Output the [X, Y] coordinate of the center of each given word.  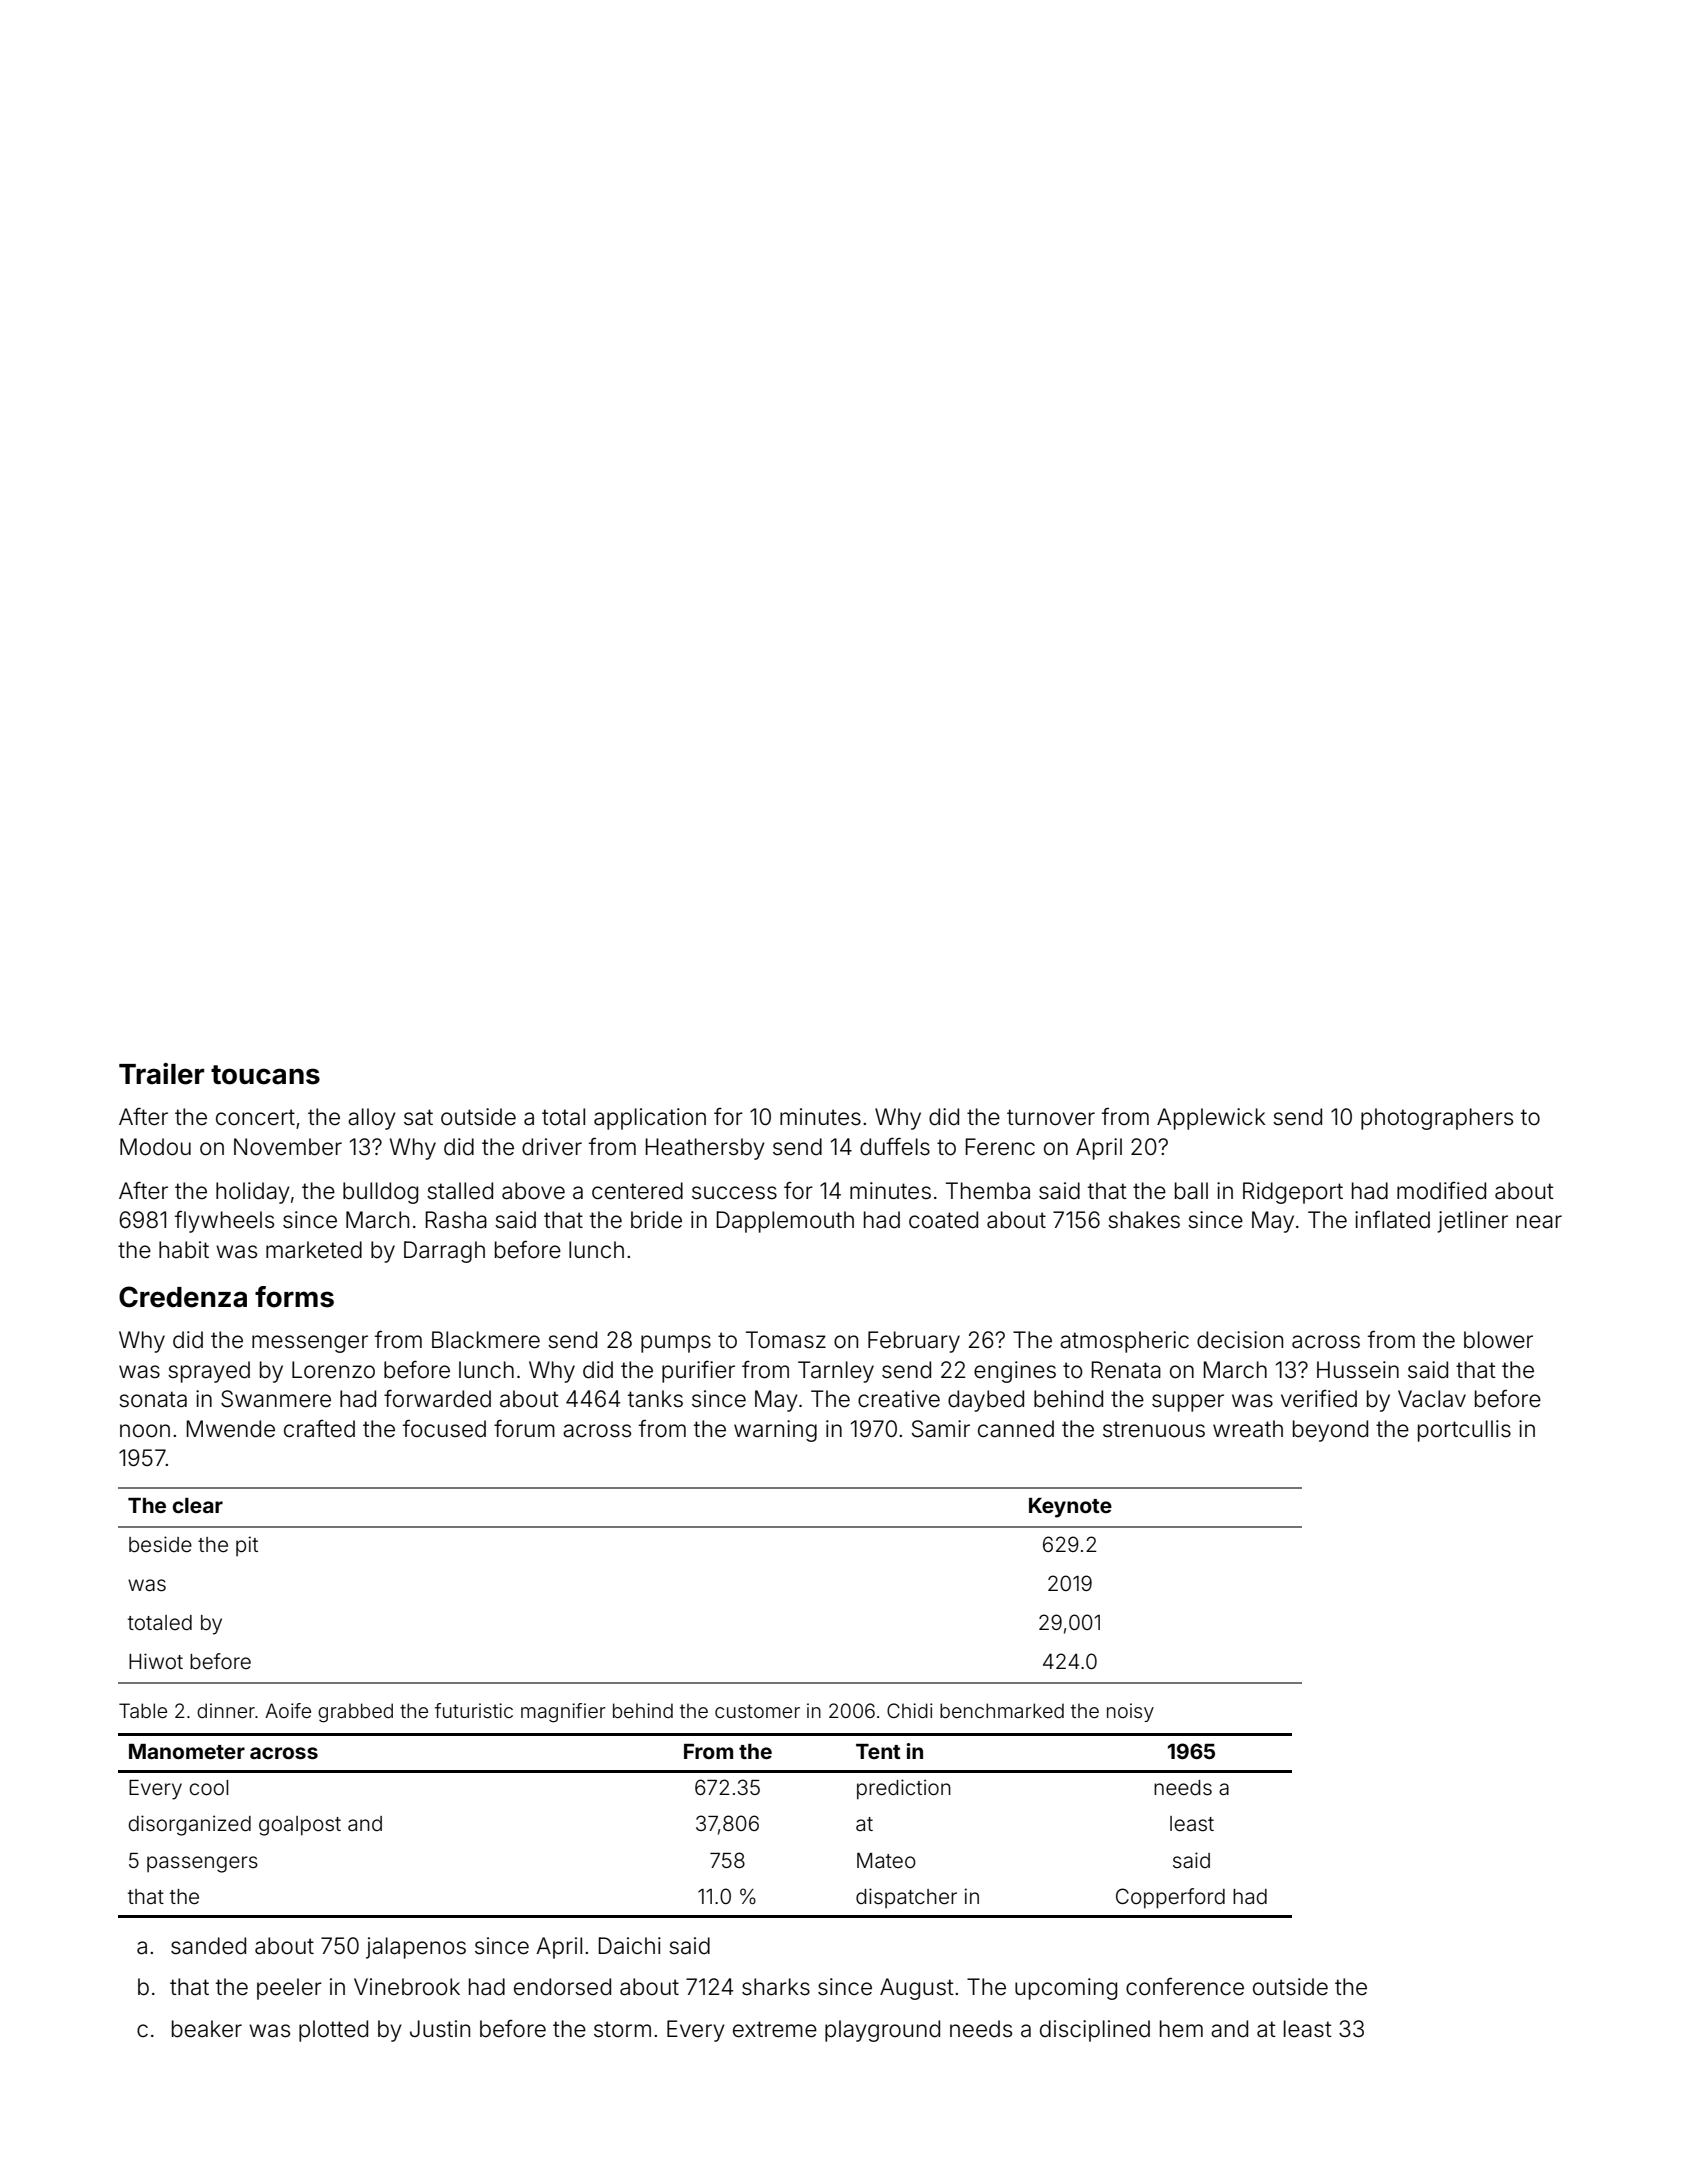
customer [757, 1711]
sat [418, 1117]
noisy [1130, 1712]
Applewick [1211, 1119]
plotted [333, 2031]
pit [247, 1546]
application [650, 1119]
